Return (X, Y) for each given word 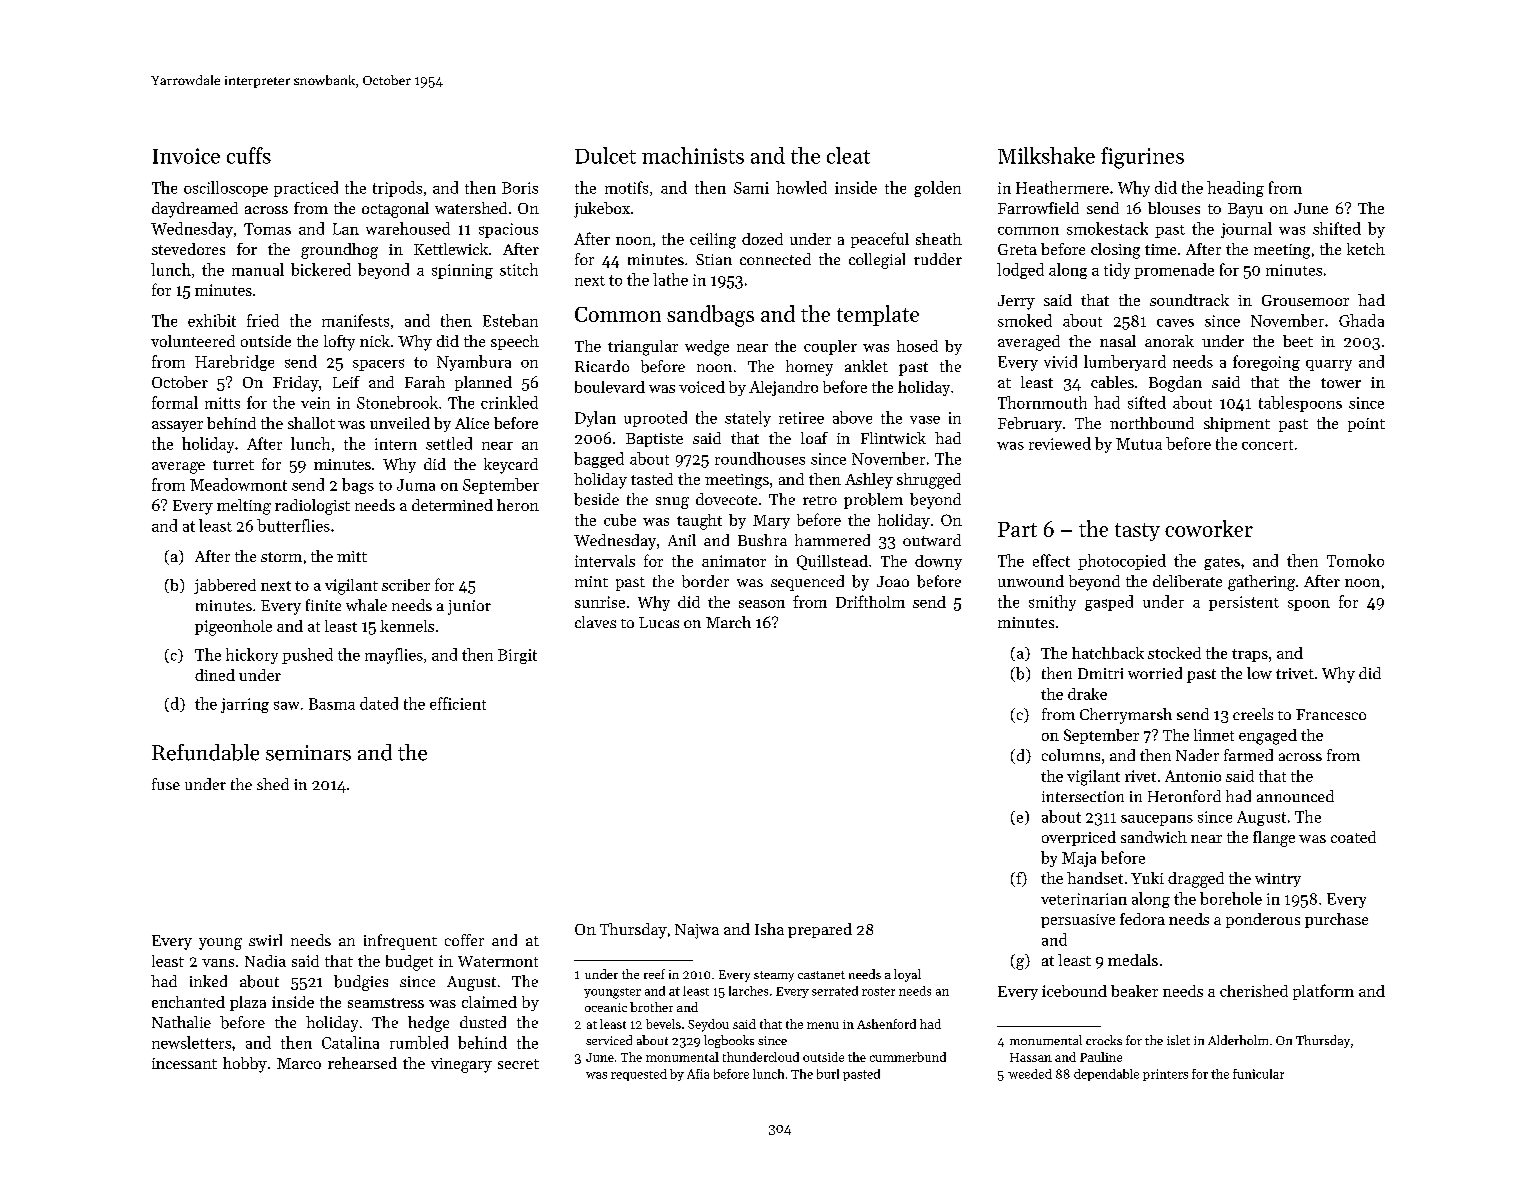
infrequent (400, 942)
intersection (1083, 796)
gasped (1109, 603)
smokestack (1107, 228)
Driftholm (870, 601)
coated (1353, 837)
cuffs (249, 155)
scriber (406, 585)
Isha (769, 929)
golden (937, 189)
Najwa (697, 931)
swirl (265, 940)
